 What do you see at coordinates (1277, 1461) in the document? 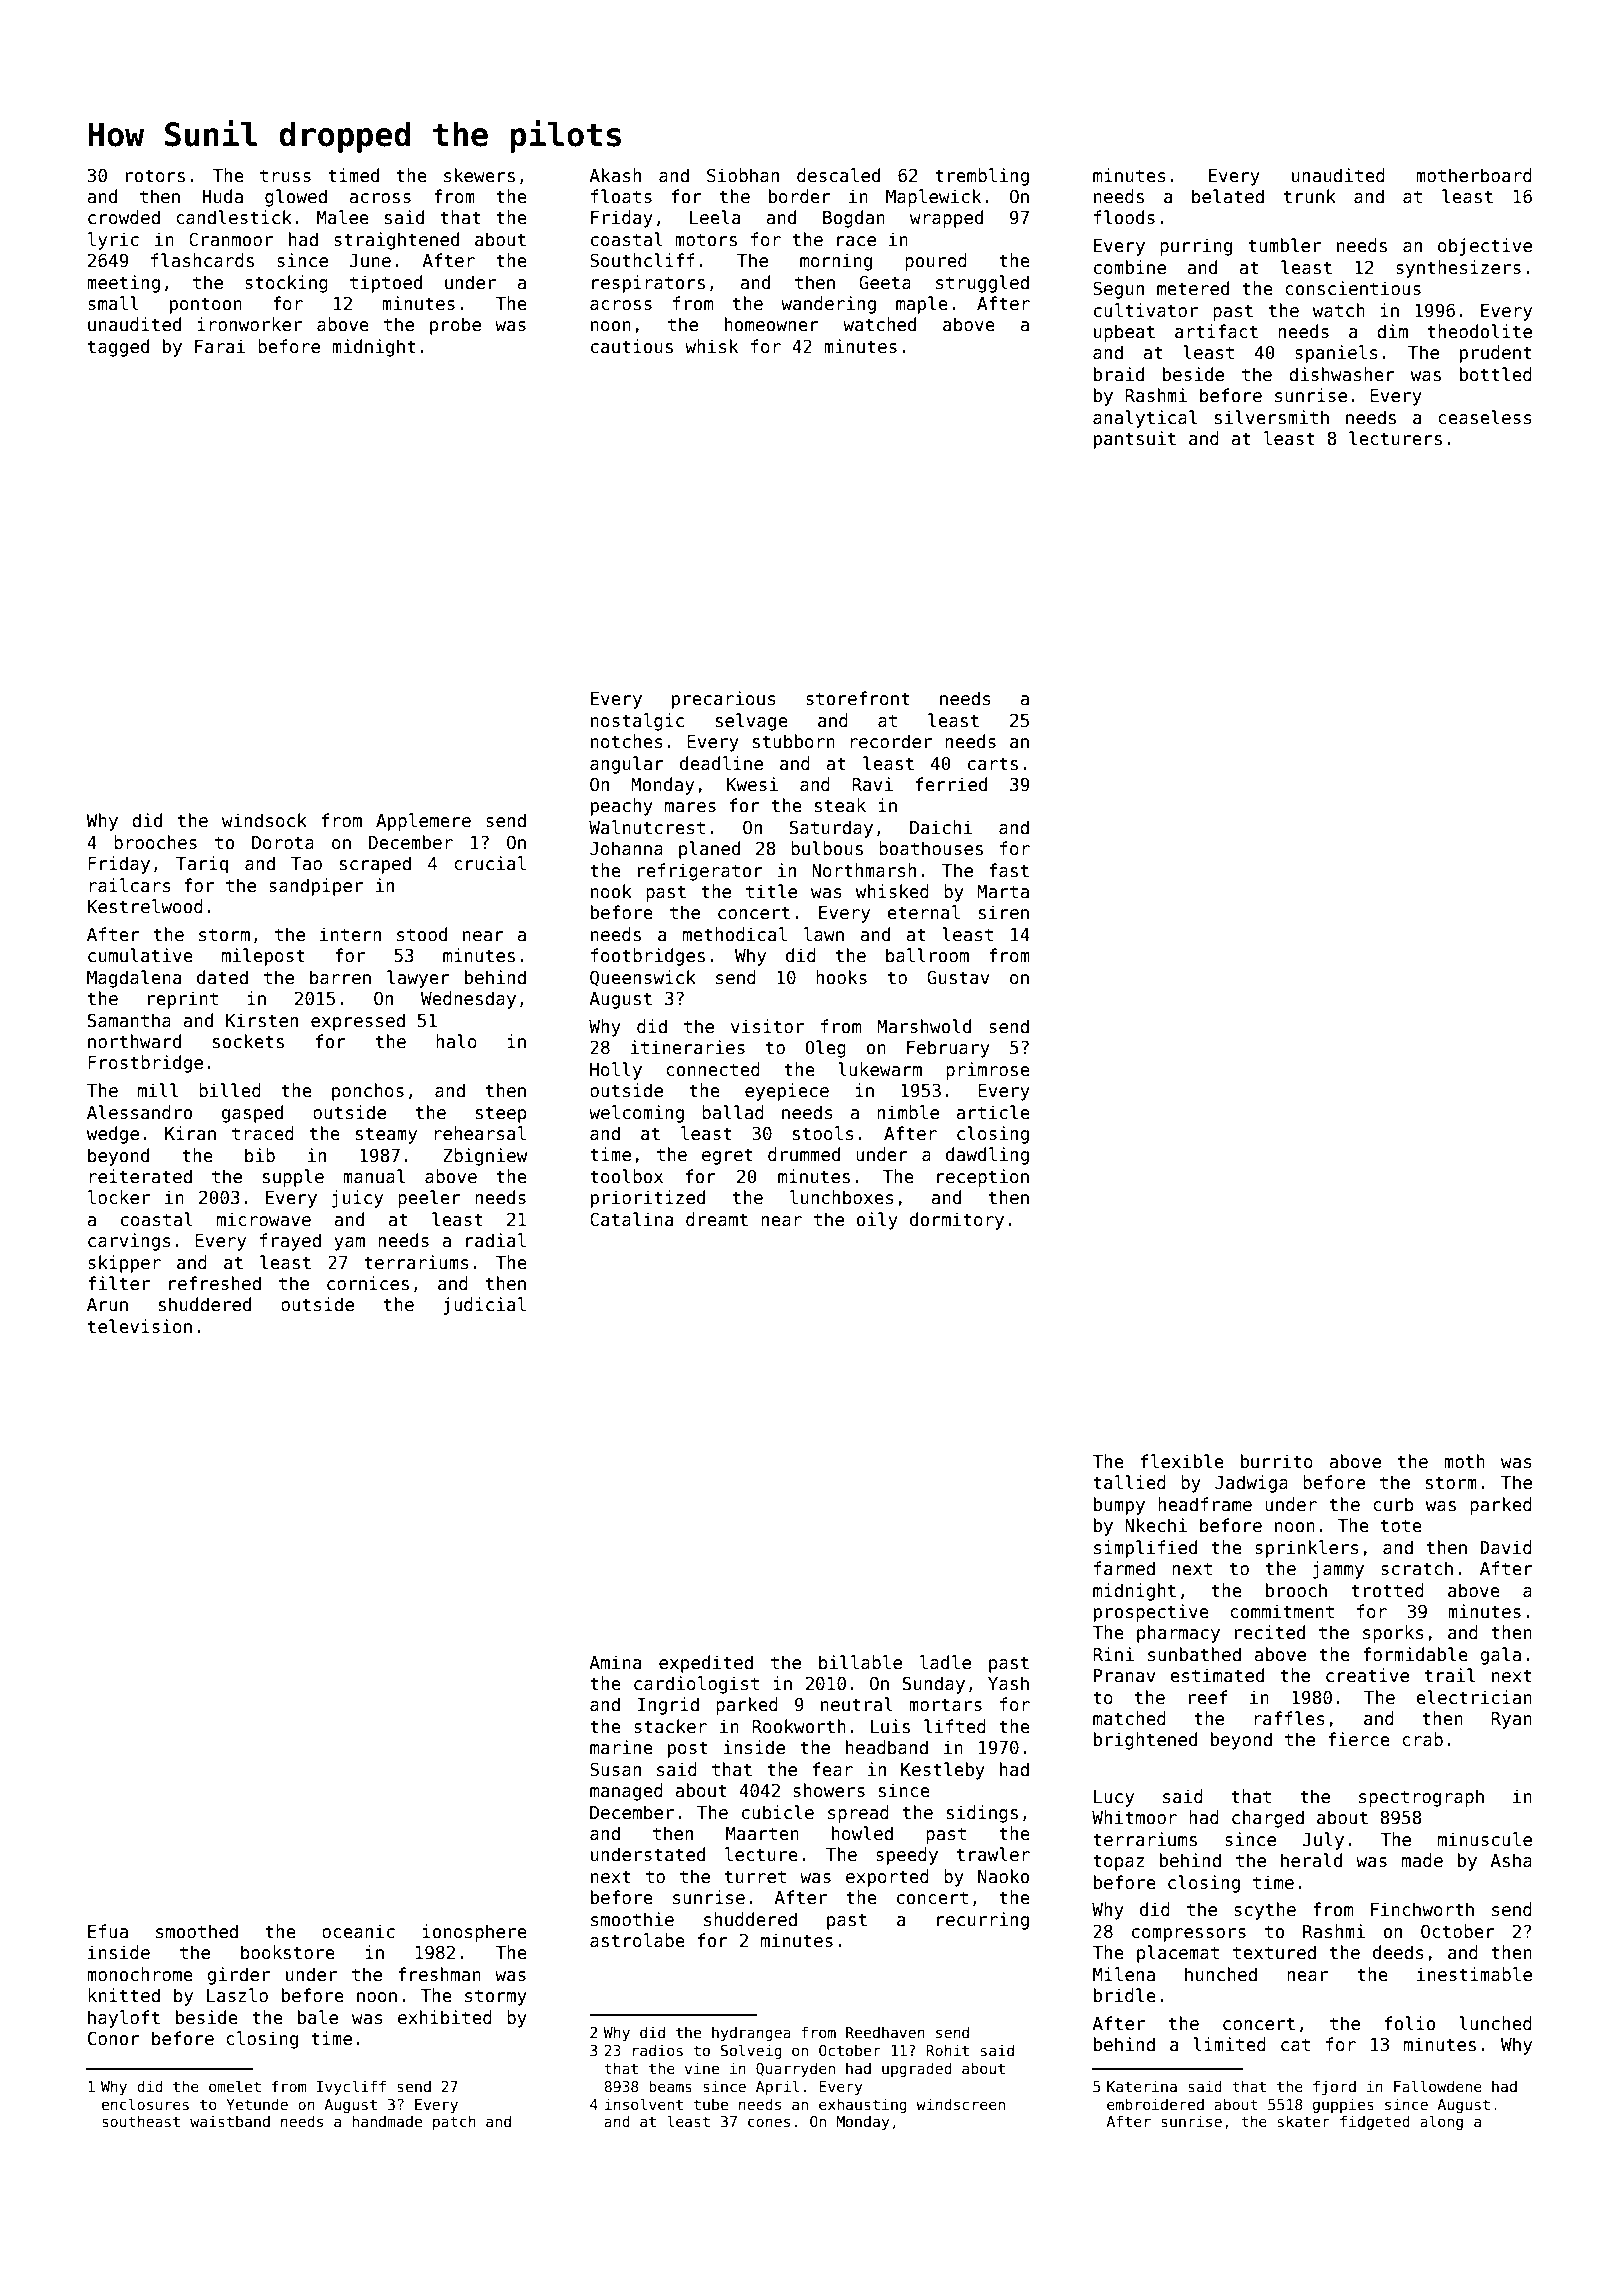
I see `burrito` at bounding box center [1277, 1461].
